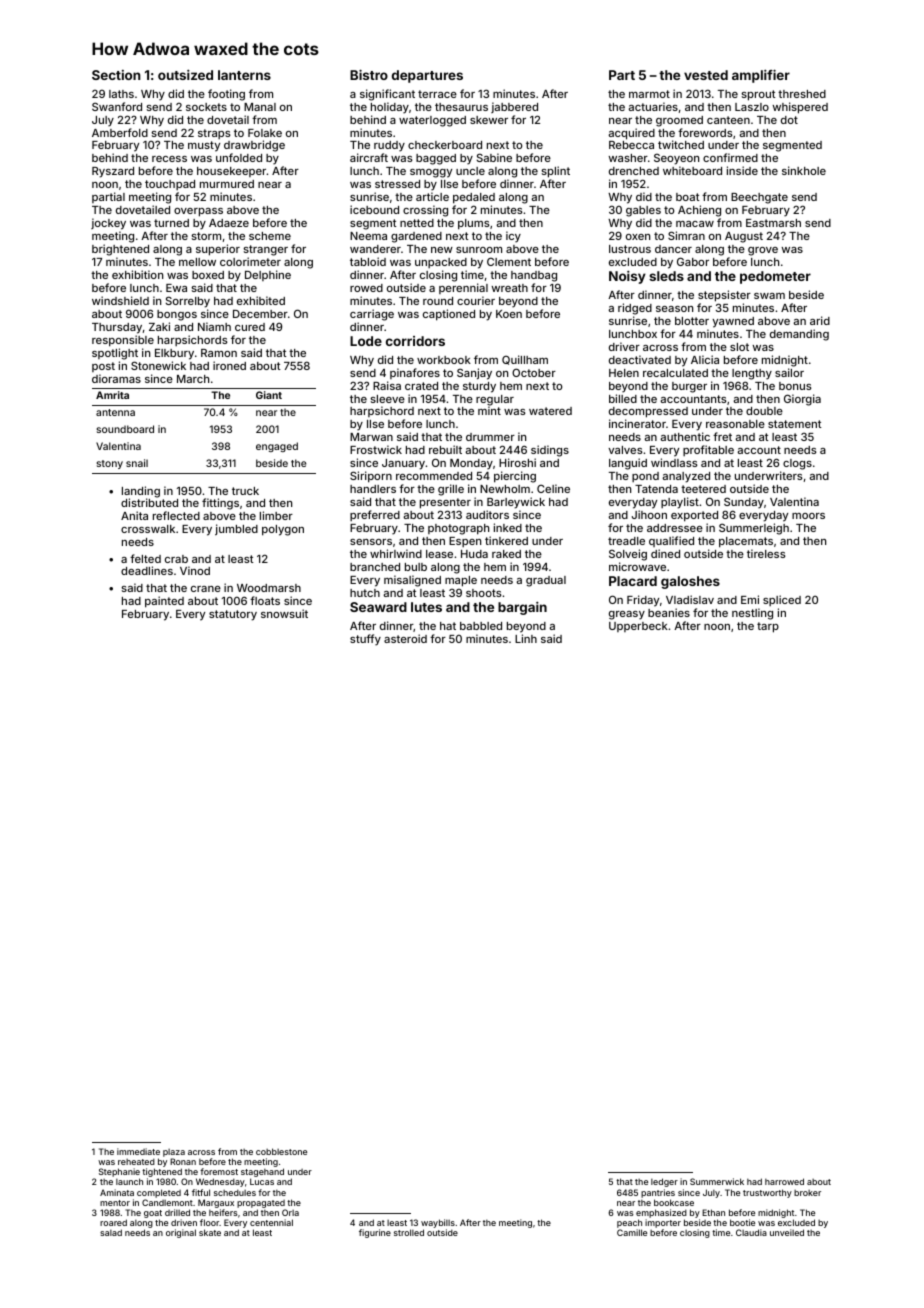 The width and height of the screenshot is (924, 1308). I want to click on Eastmarsh, so click(773, 223).
